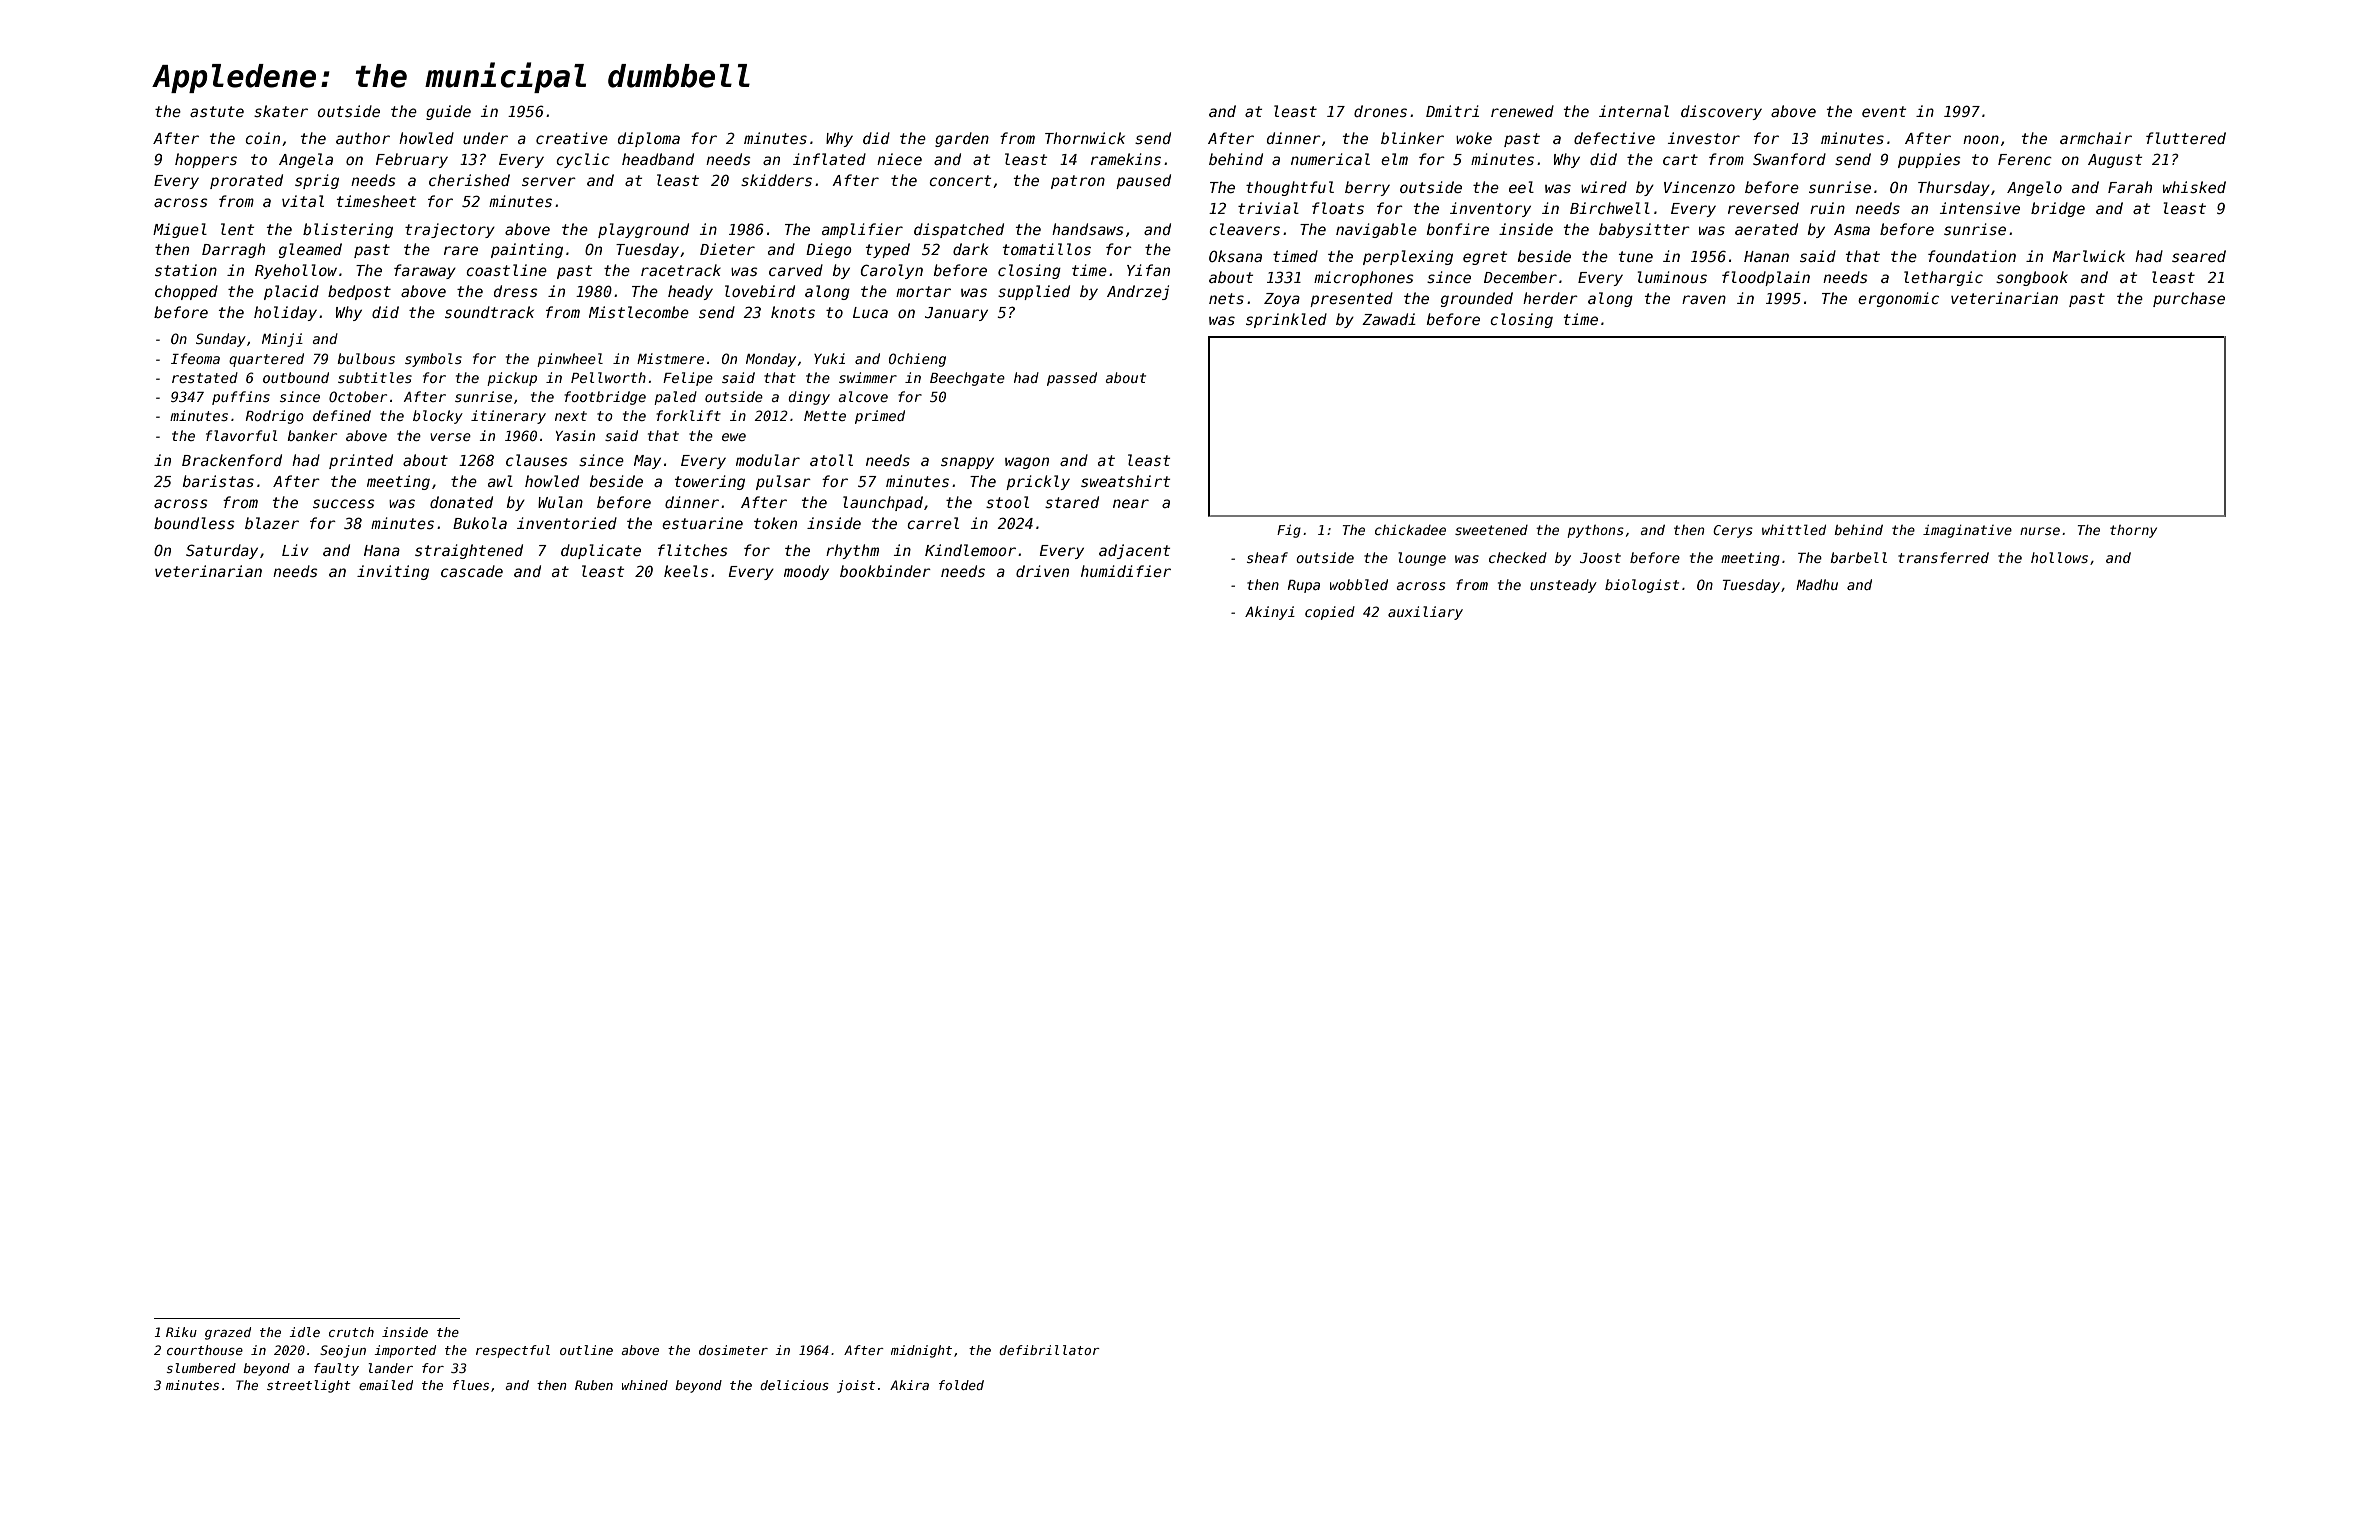  Describe the element at coordinates (863, 396) in the document. I see `alcove` at that location.
